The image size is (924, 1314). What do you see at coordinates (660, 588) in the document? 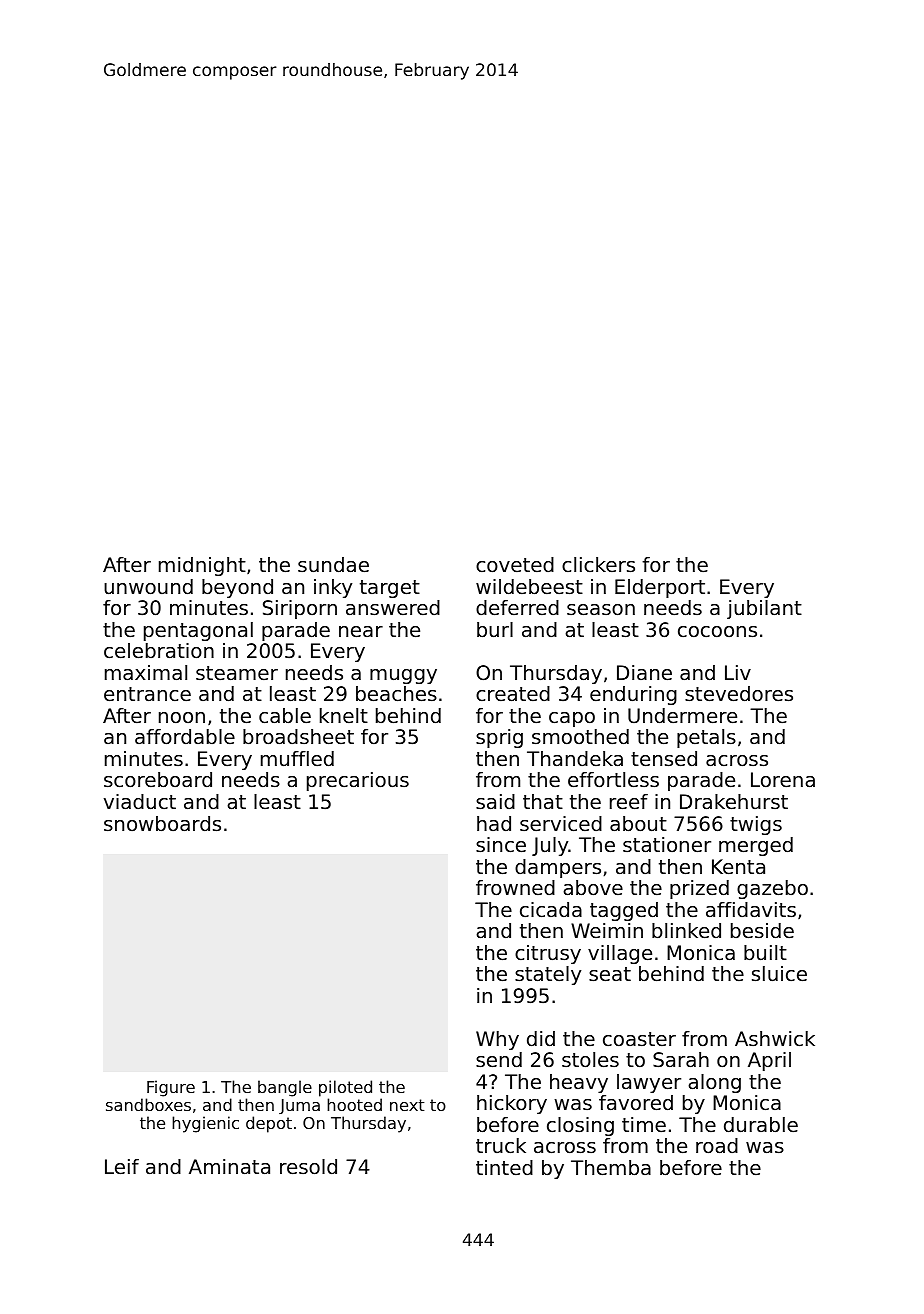
I see `Elderport` at bounding box center [660, 588].
